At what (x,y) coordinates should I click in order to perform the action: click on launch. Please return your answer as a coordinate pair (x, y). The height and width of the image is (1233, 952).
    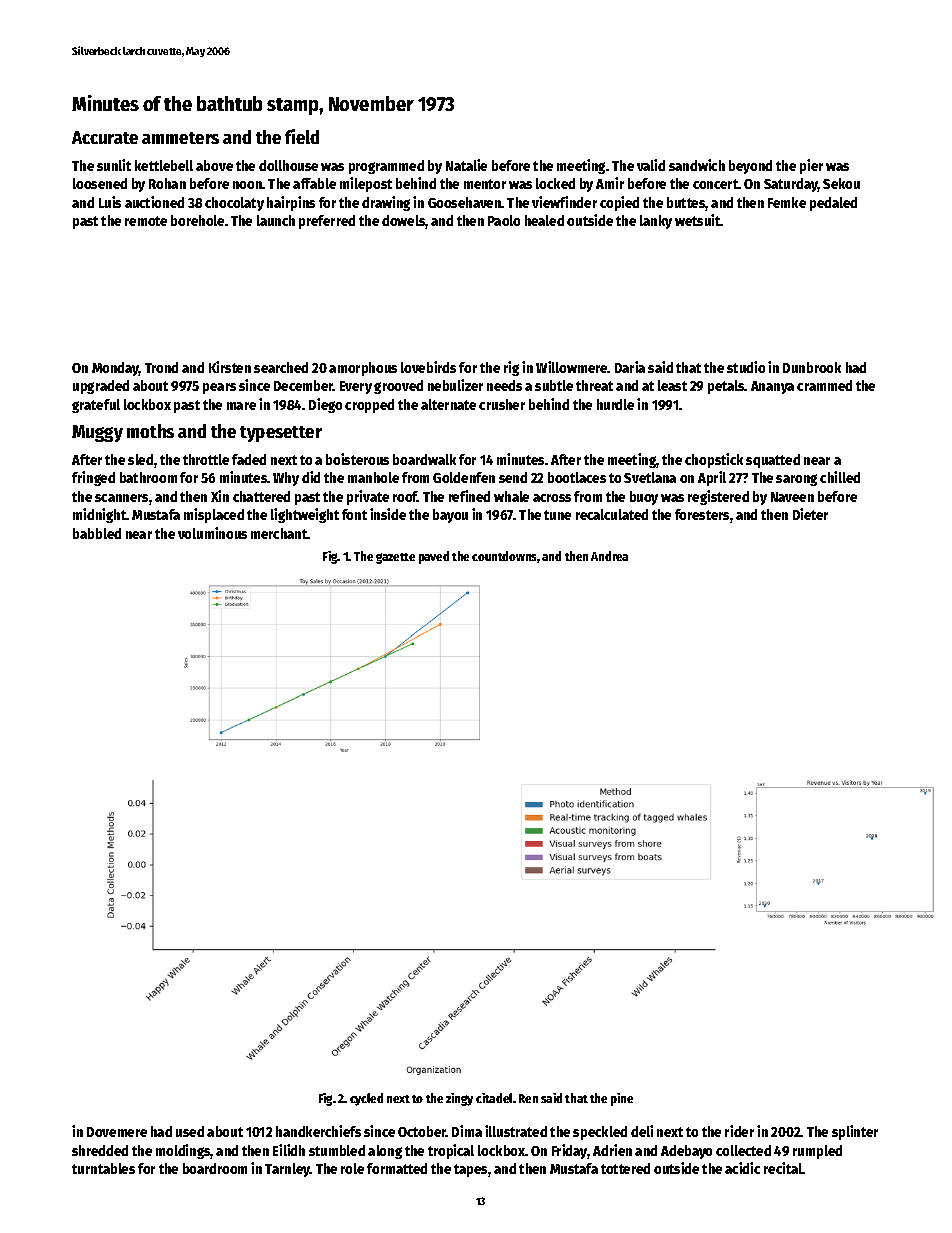
    Looking at the image, I should click on (276, 220).
